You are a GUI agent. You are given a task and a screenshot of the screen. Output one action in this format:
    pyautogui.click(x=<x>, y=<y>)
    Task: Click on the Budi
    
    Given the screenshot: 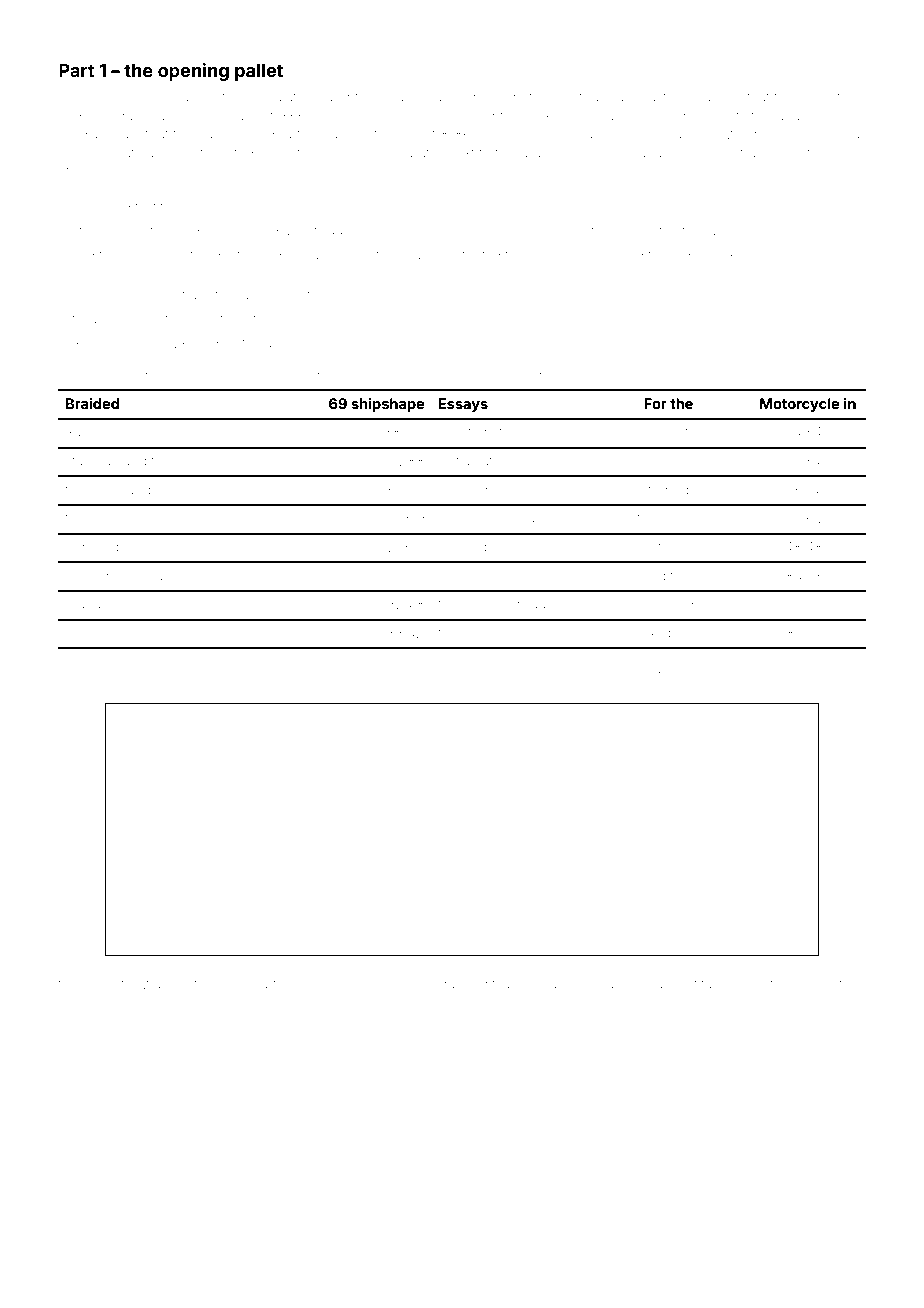 What is the action you would take?
    pyautogui.click(x=95, y=133)
